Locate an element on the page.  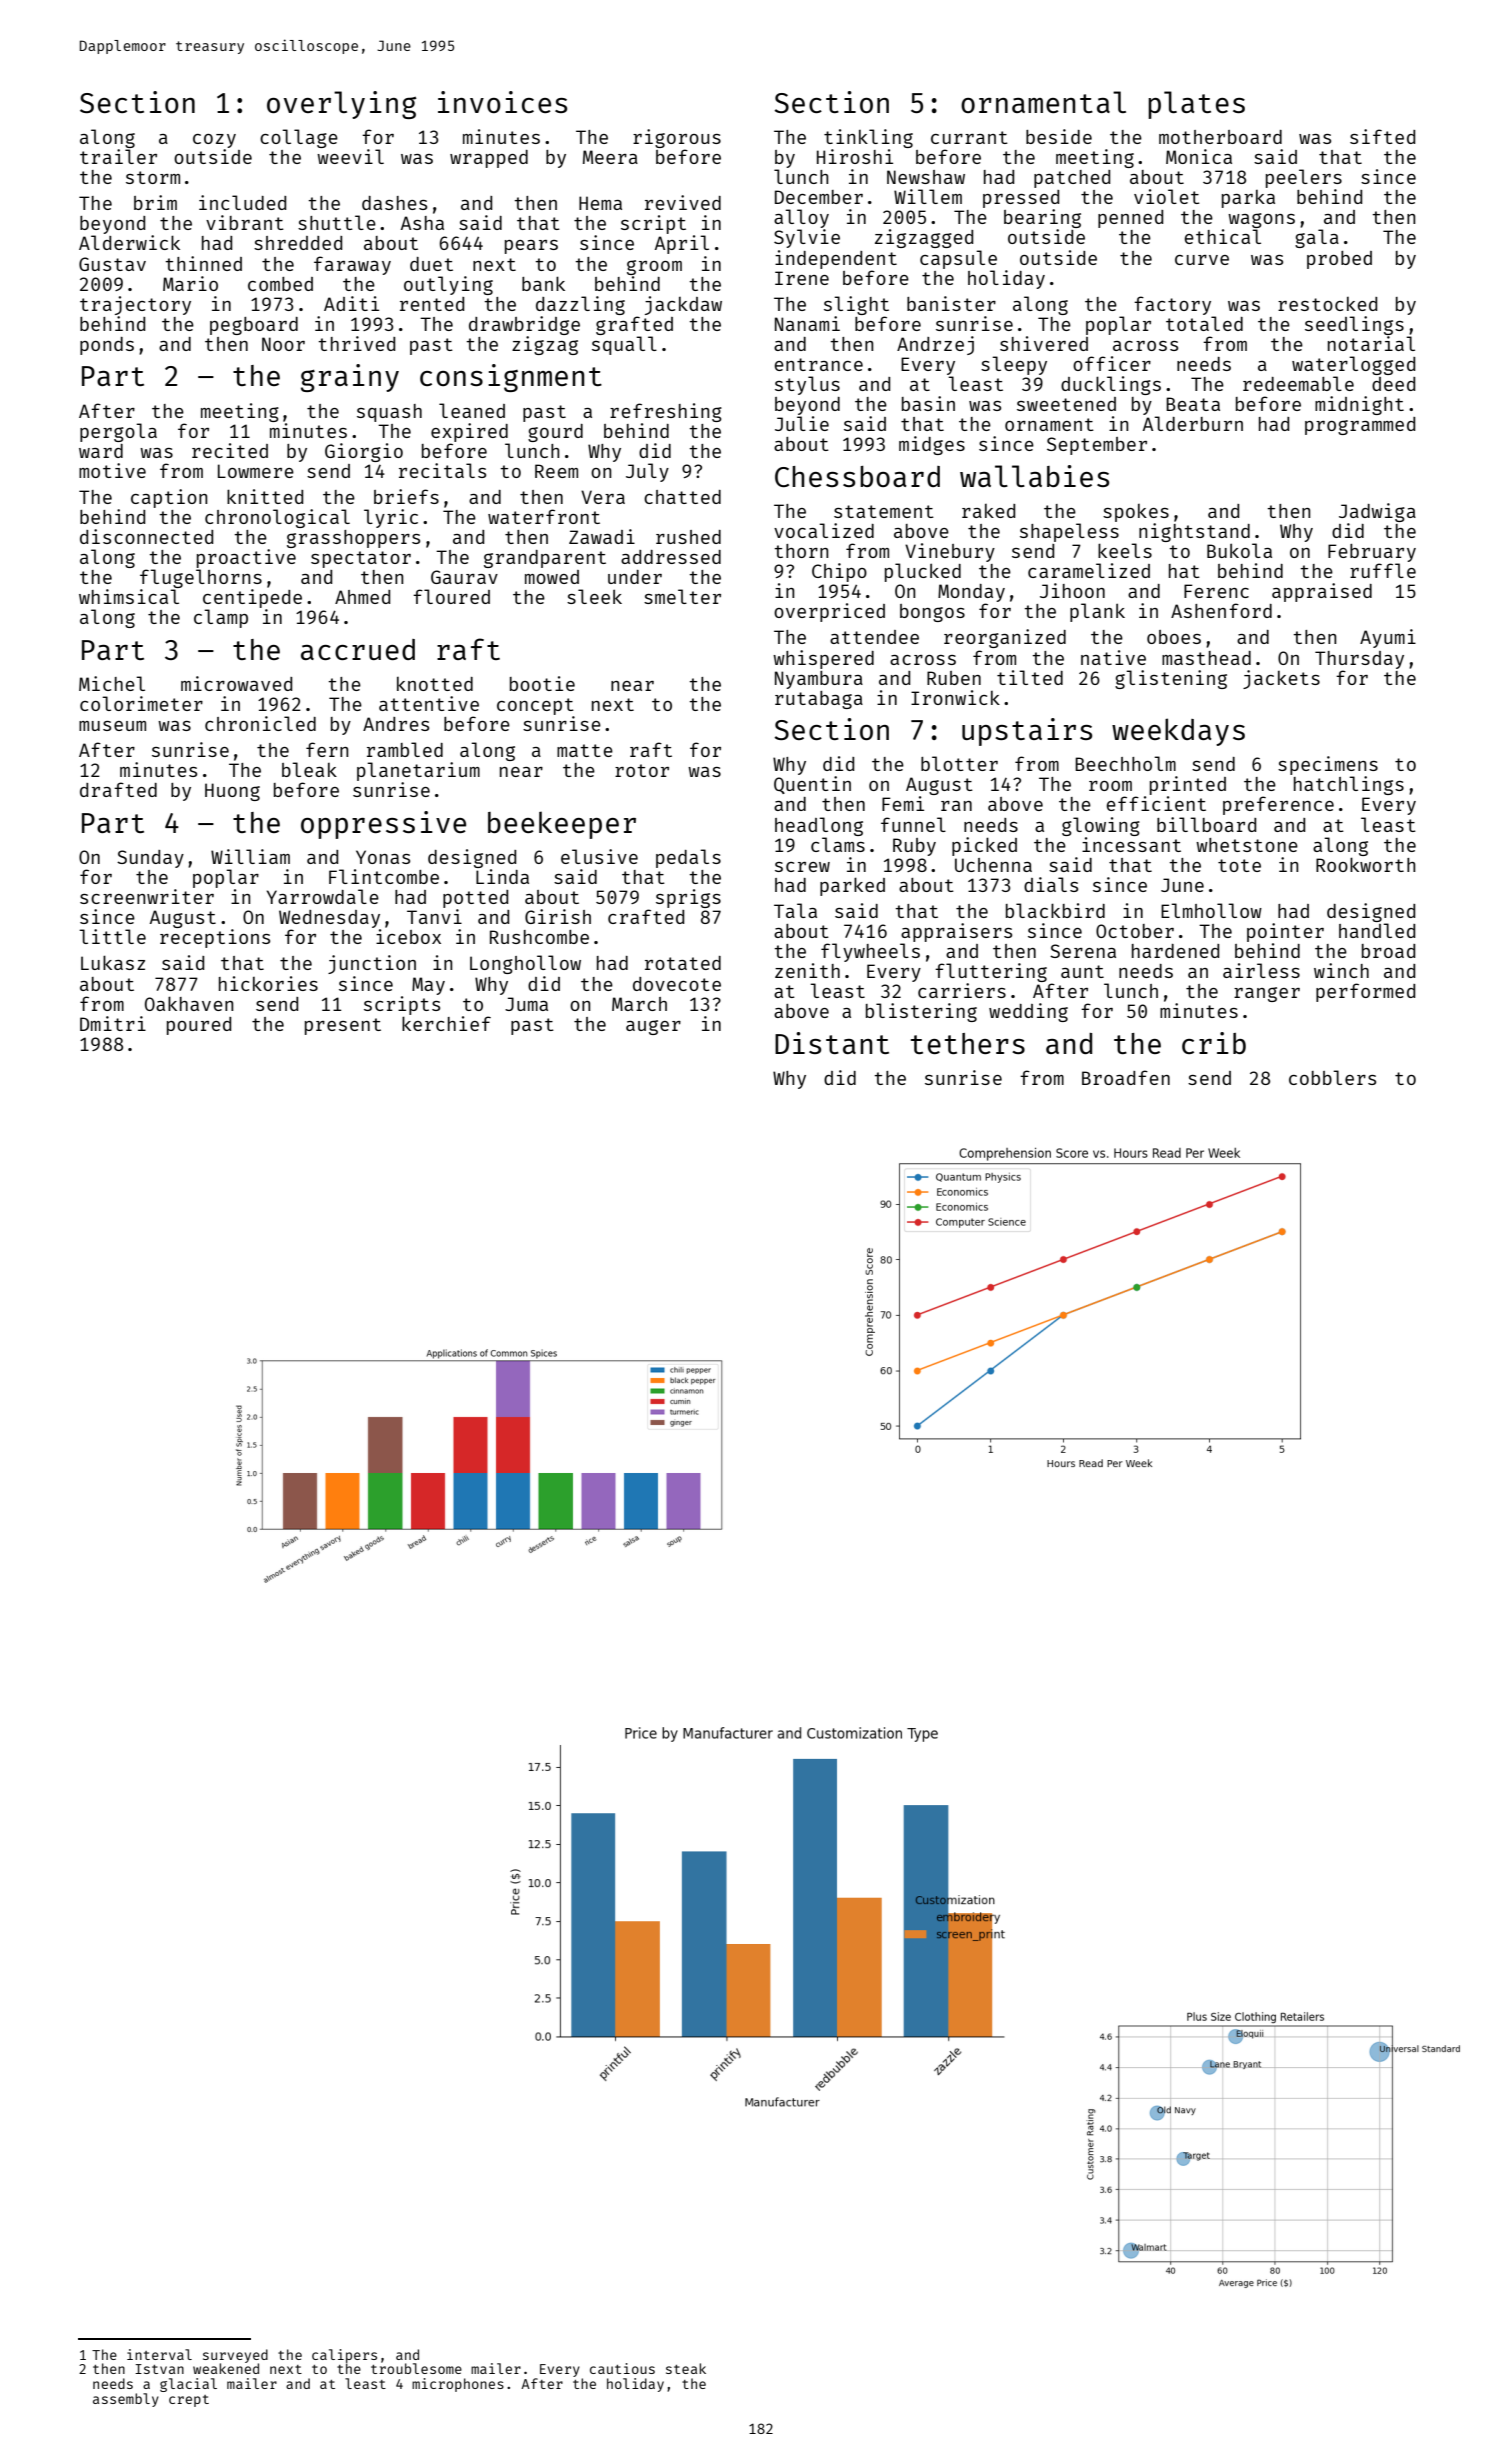
shivered is located at coordinates (1044, 343).
